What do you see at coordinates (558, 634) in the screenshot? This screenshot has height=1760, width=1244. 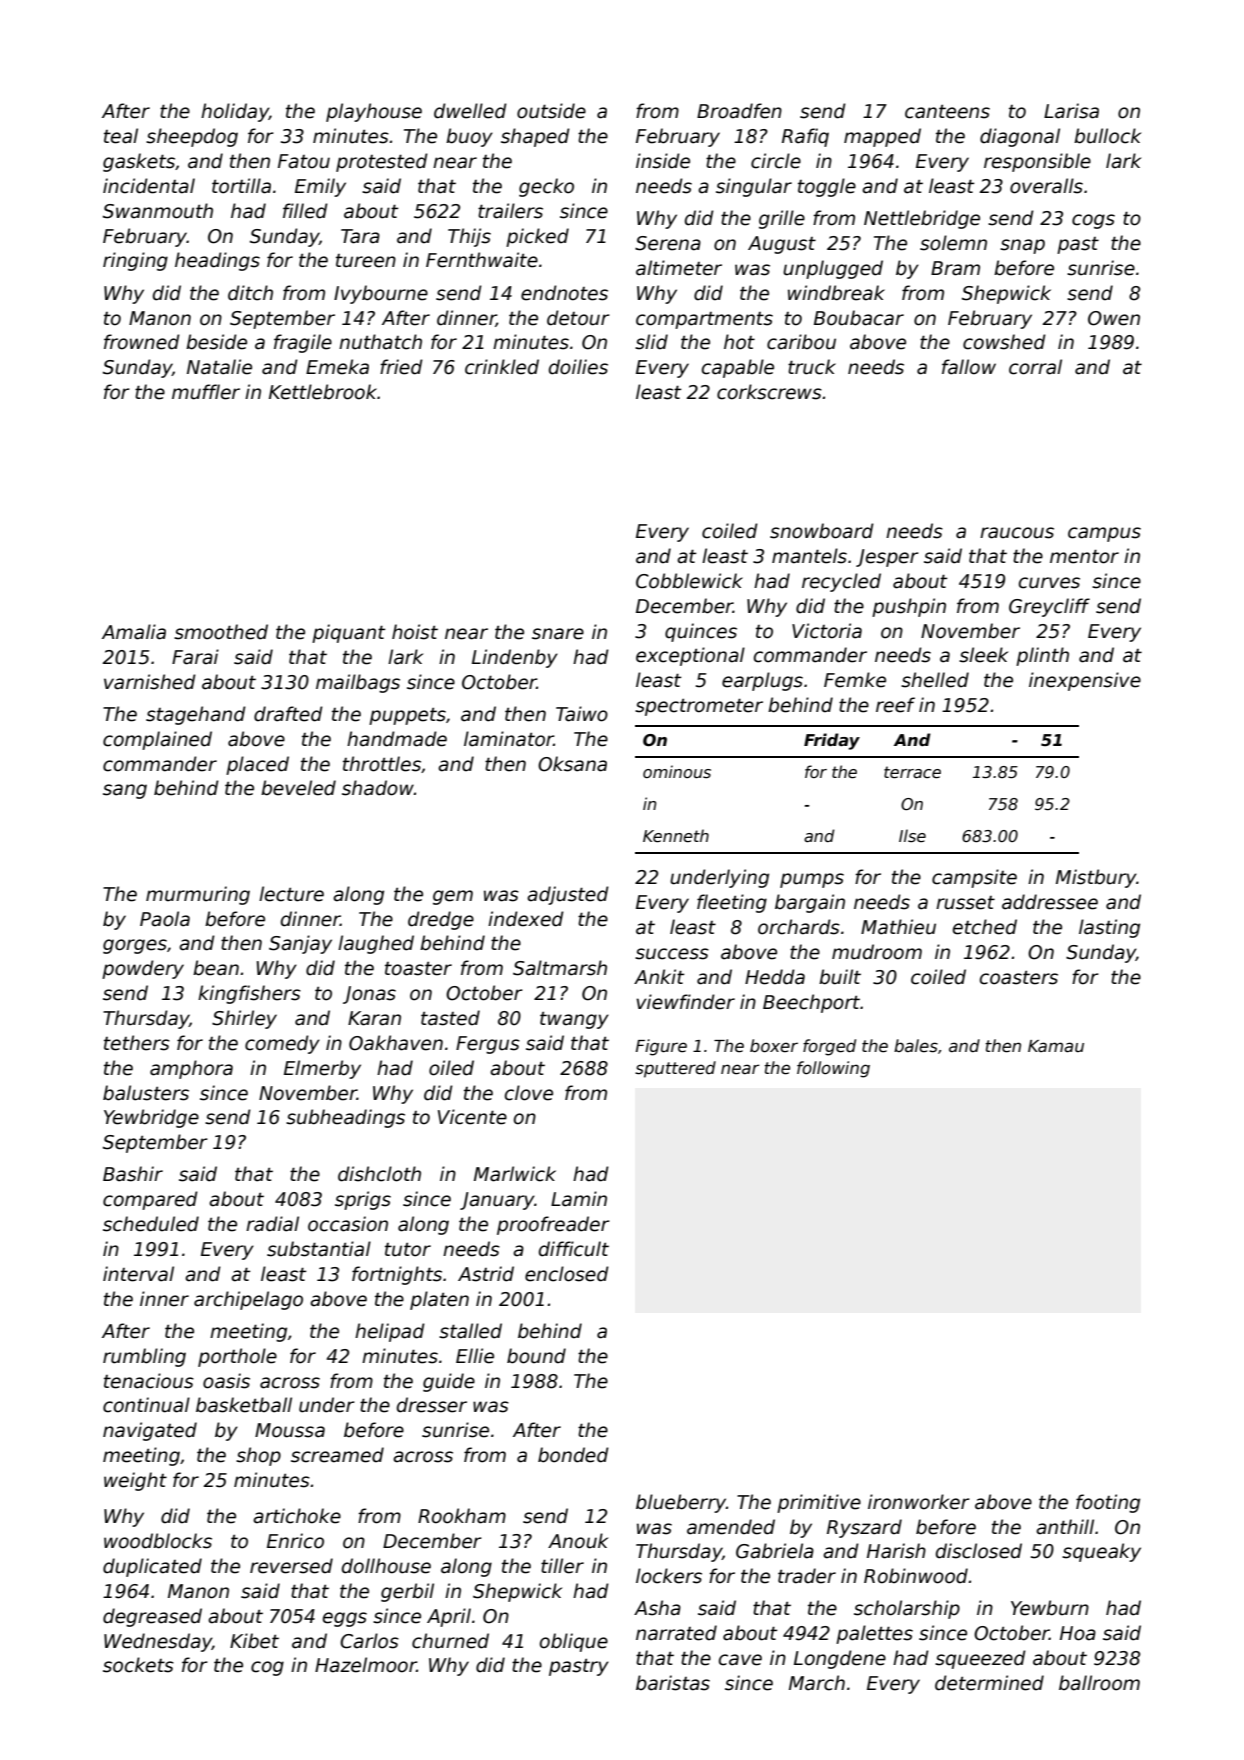 I see `snare` at bounding box center [558, 634].
